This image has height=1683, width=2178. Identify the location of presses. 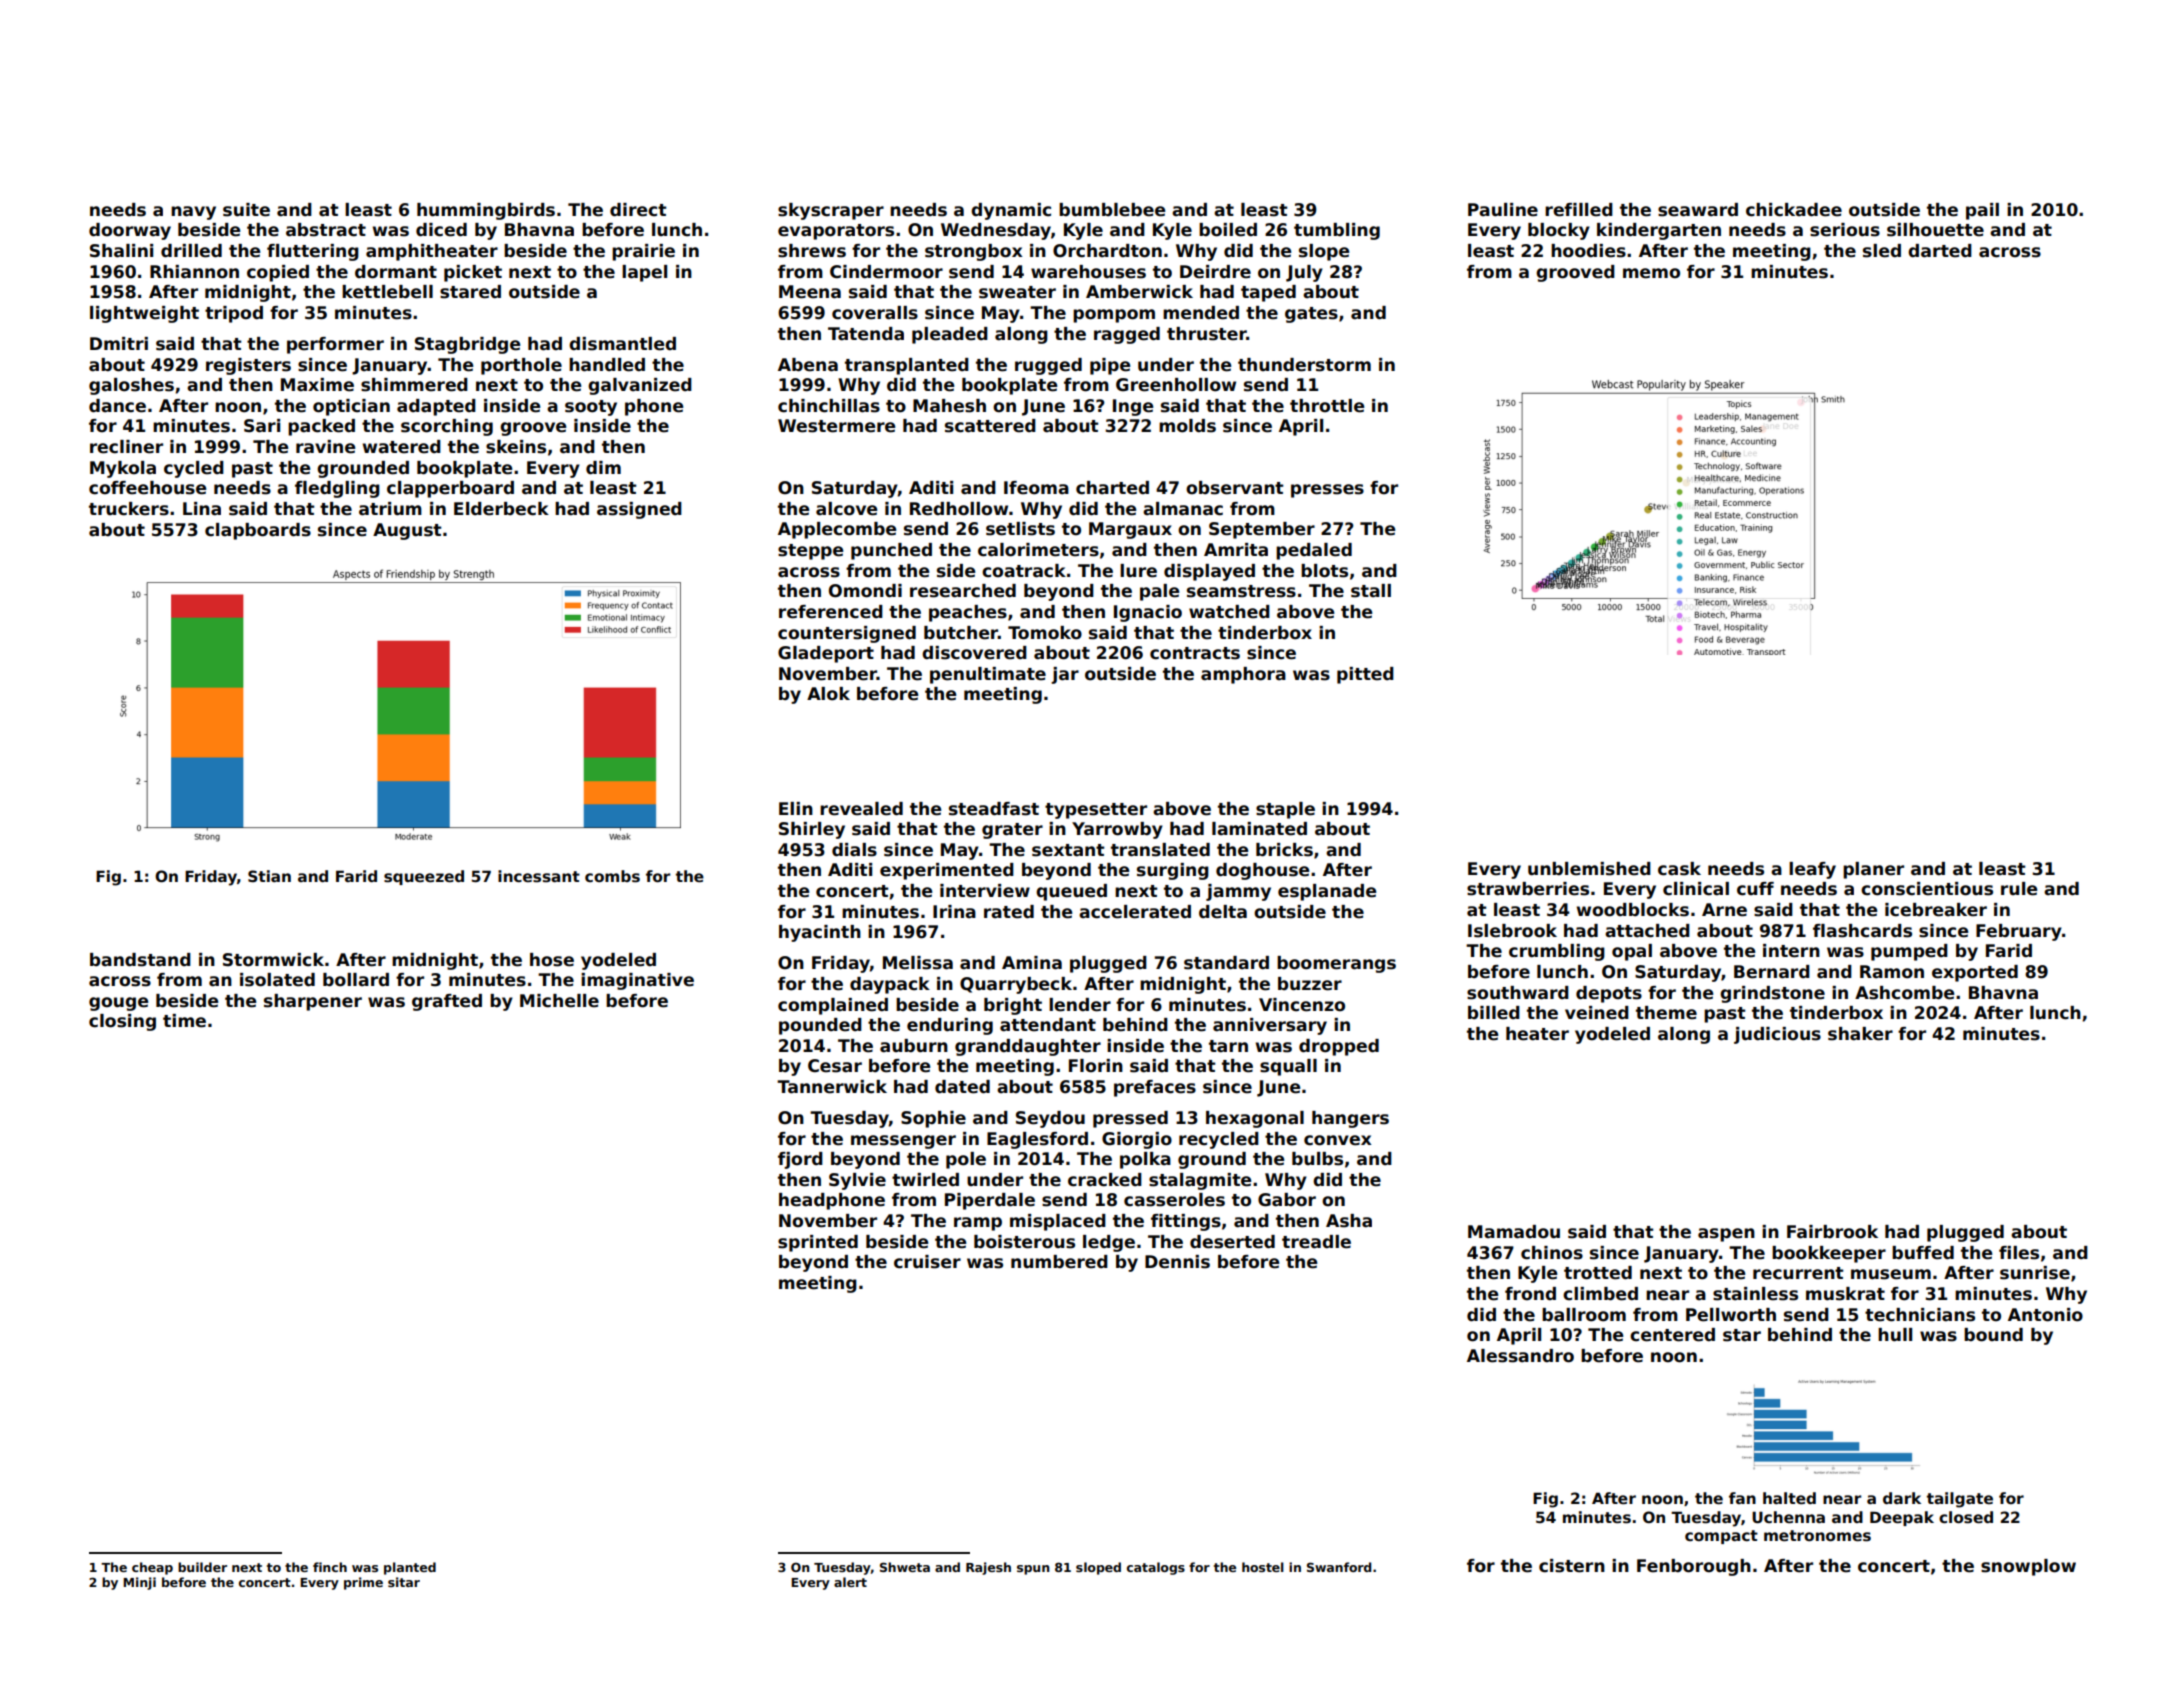
(1327, 491).
